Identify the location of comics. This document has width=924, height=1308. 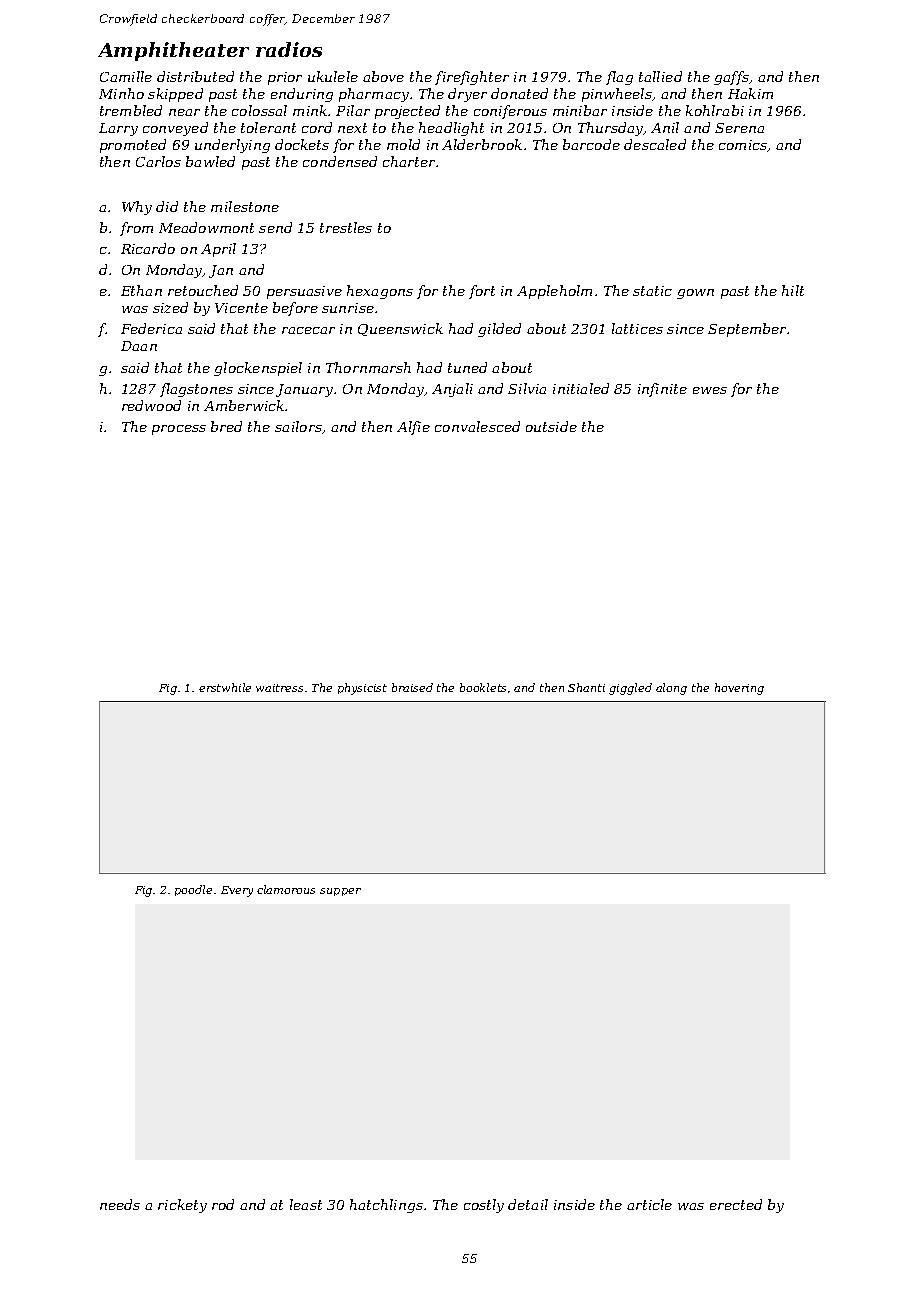
(743, 145).
